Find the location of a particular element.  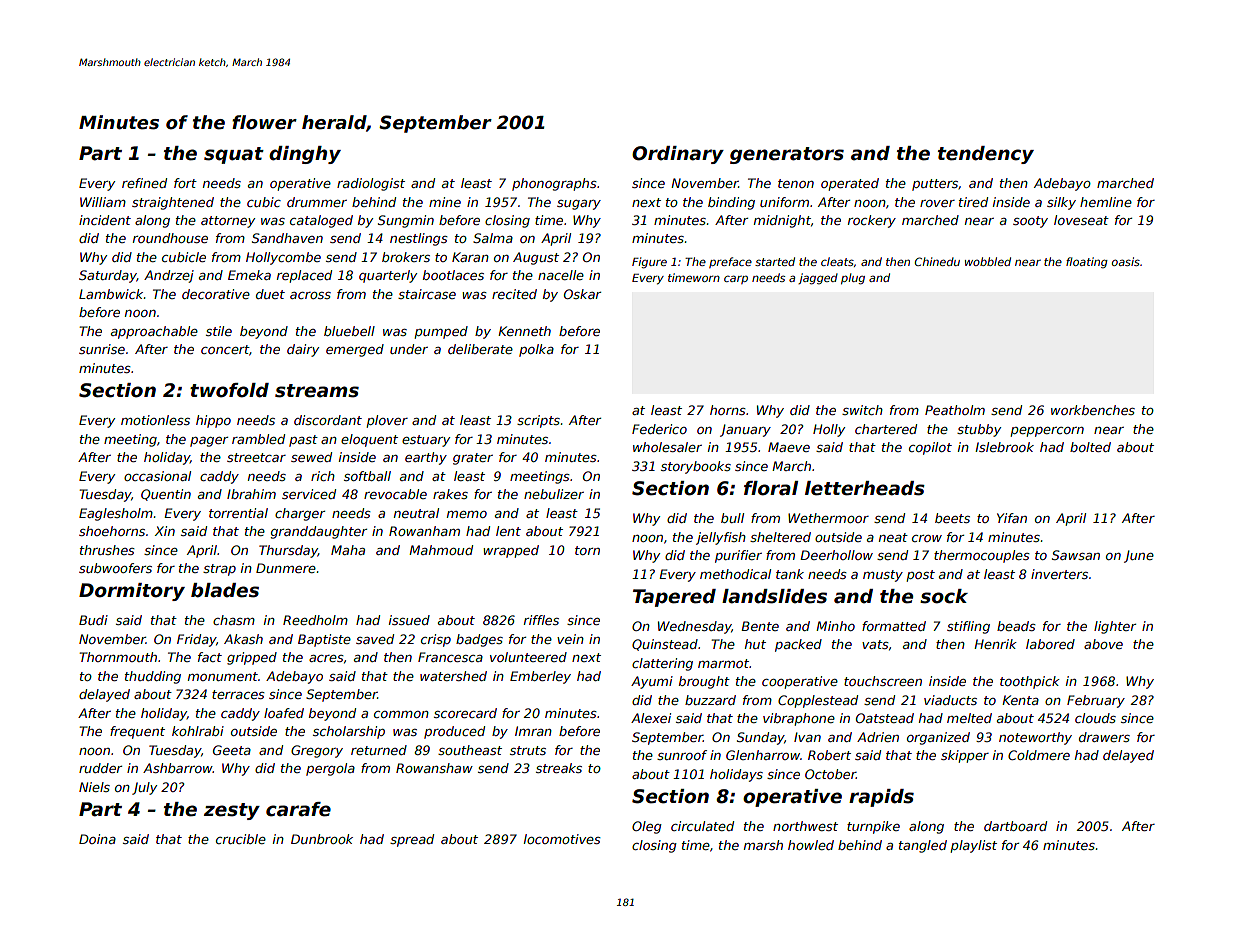

torrential is located at coordinates (238, 513).
